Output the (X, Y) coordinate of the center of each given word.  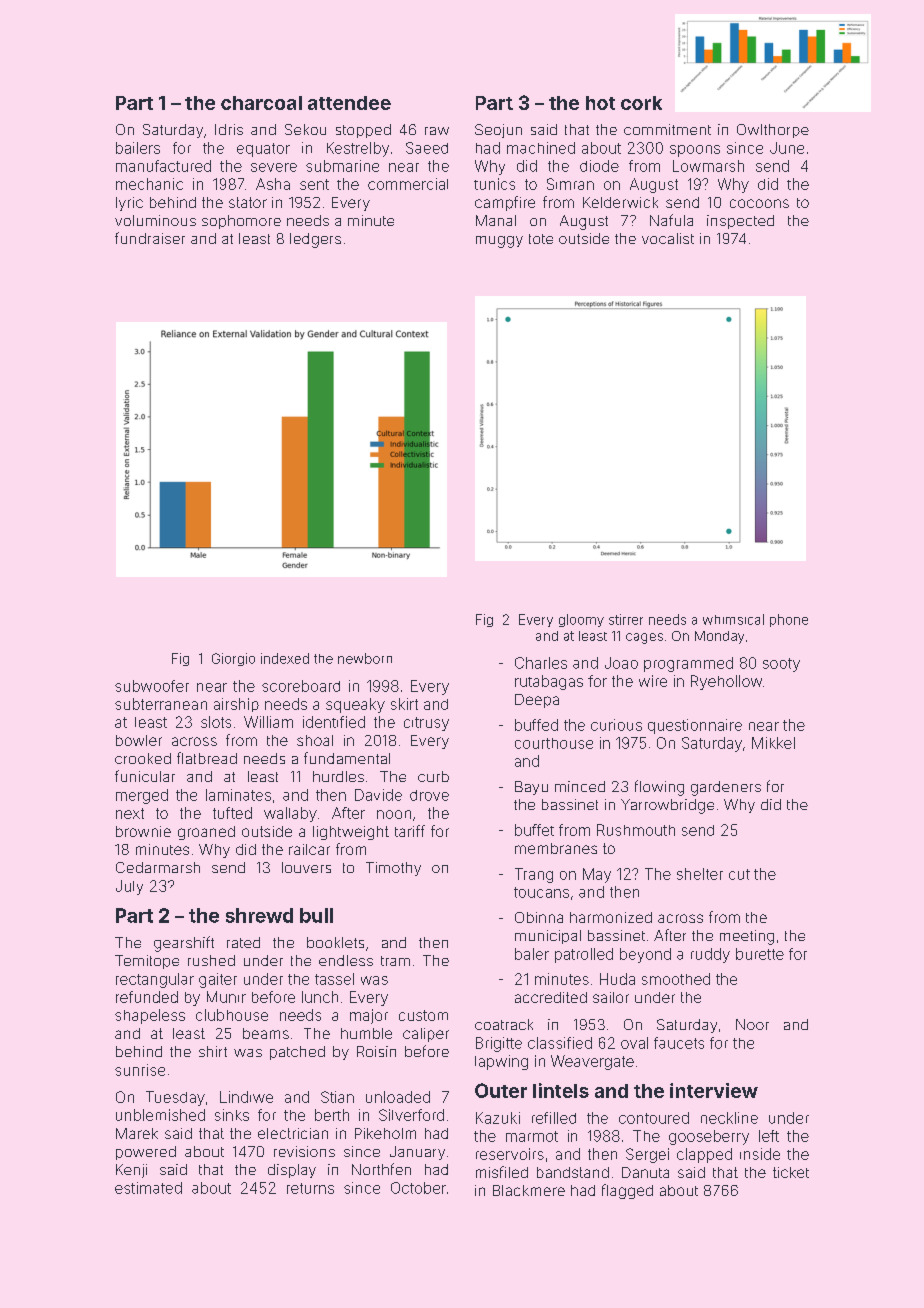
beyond (645, 955)
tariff (410, 831)
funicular (145, 776)
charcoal (261, 103)
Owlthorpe (773, 131)
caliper (426, 1035)
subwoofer (152, 686)
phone (789, 620)
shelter (700, 874)
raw (437, 131)
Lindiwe (246, 1097)
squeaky (355, 705)
